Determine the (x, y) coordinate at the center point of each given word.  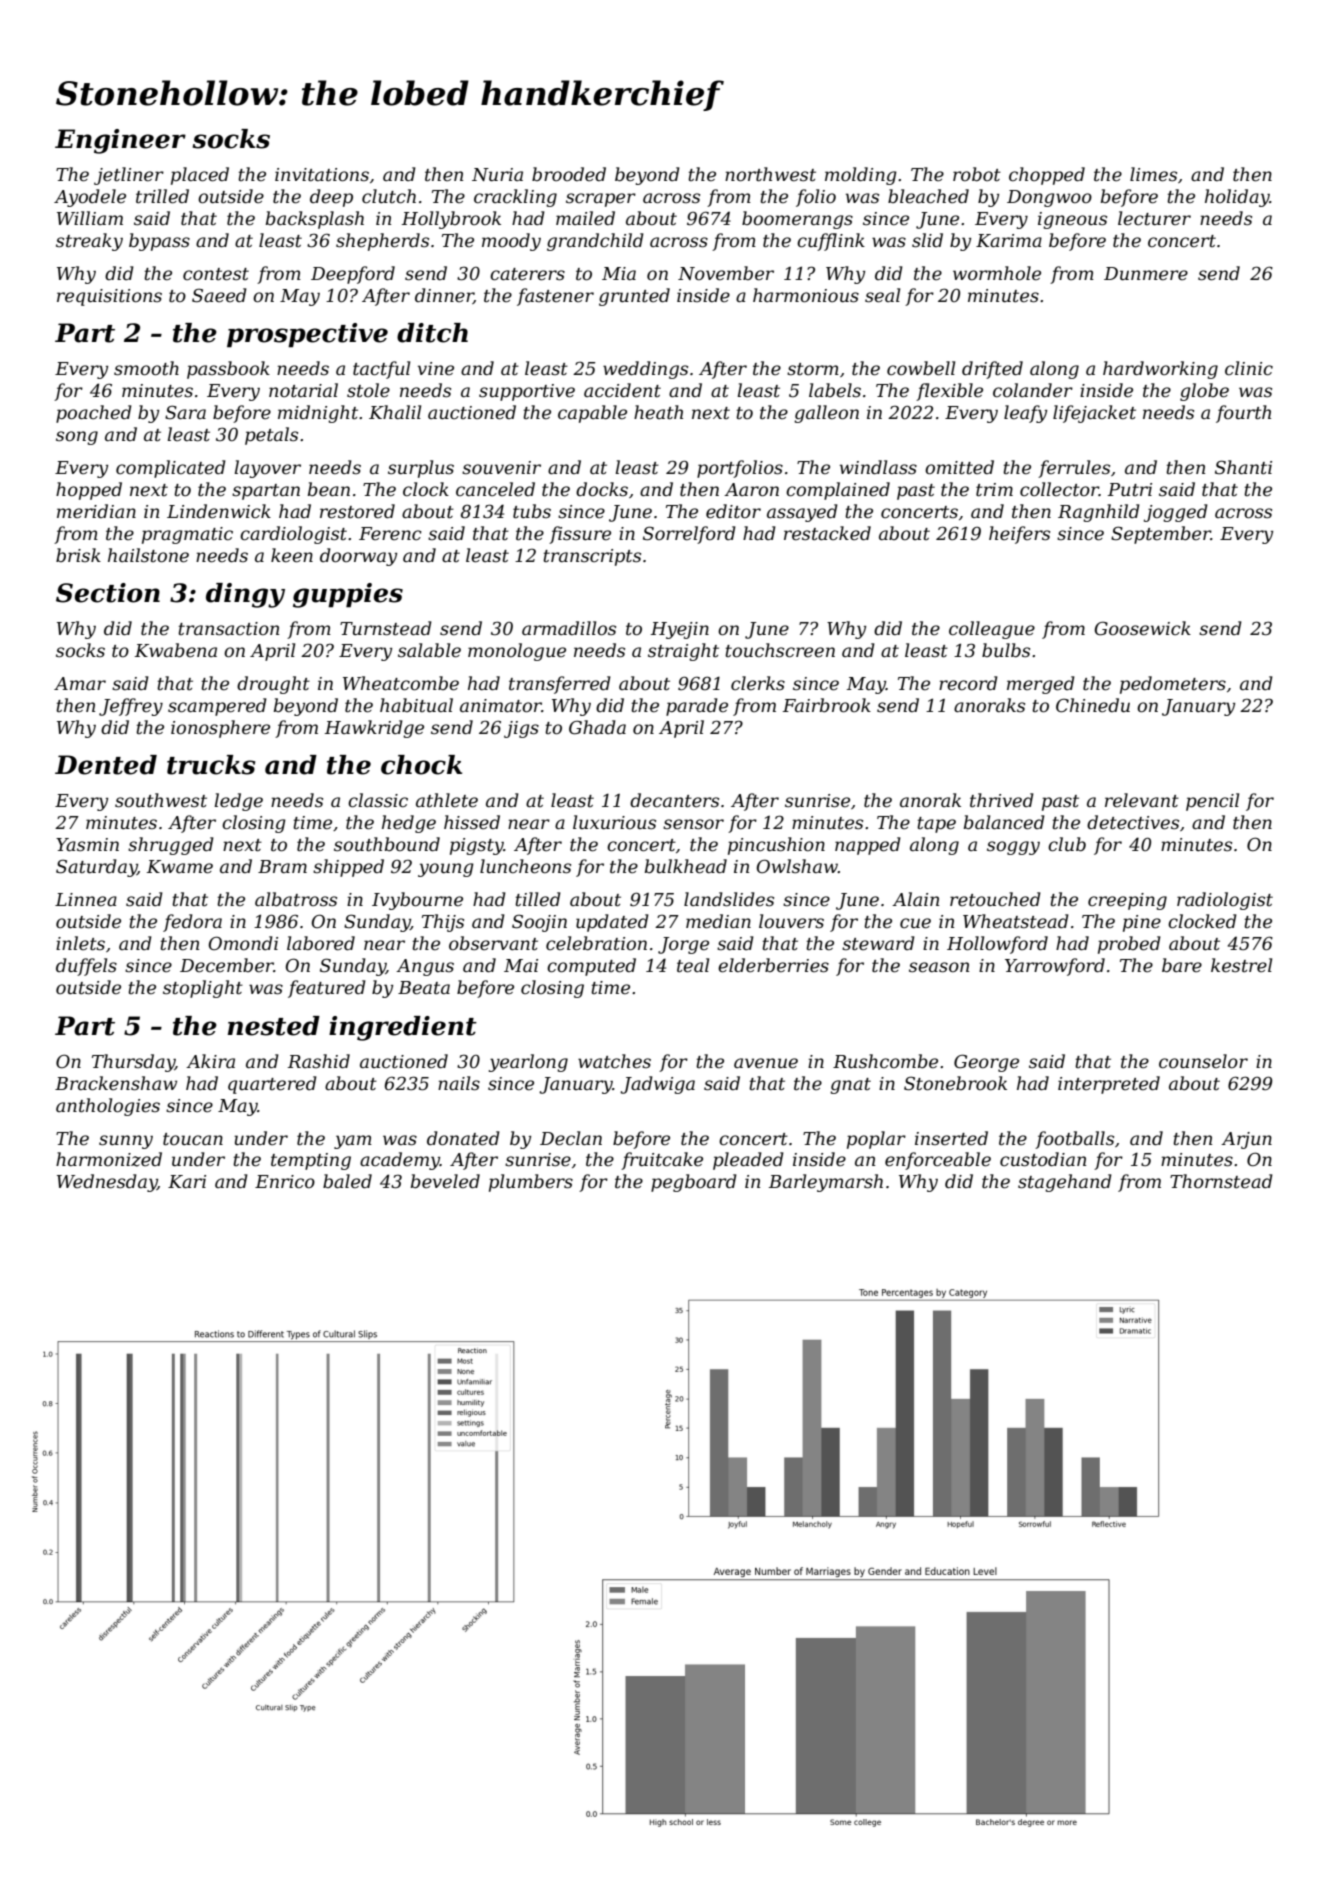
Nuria (497, 174)
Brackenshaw (116, 1083)
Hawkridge (374, 729)
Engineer (120, 141)
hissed (472, 822)
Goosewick (1143, 628)
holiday (1237, 198)
